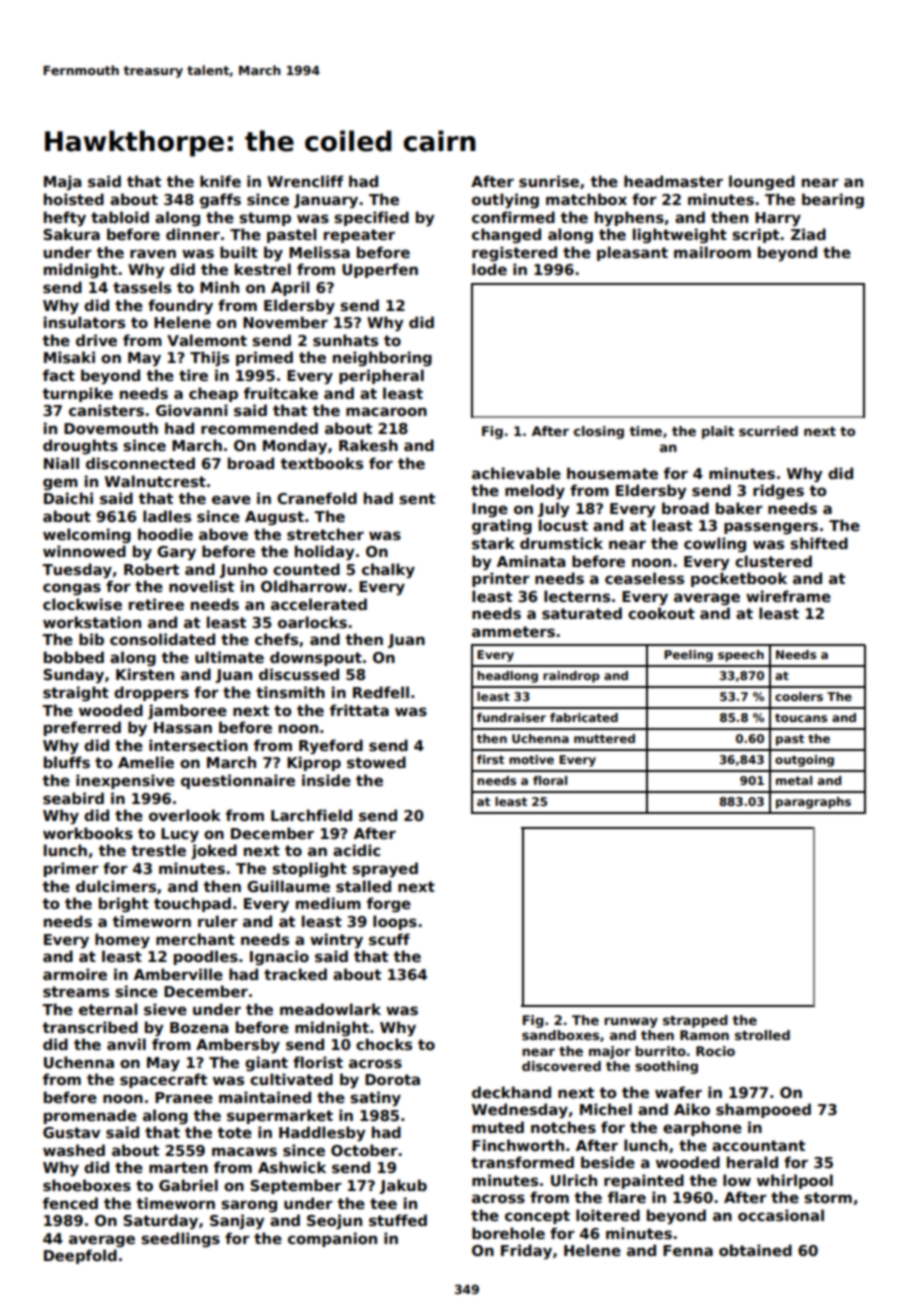 The height and width of the screenshot is (1316, 908). Describe the element at coordinates (192, 410) in the screenshot. I see `Giovanni` at that location.
